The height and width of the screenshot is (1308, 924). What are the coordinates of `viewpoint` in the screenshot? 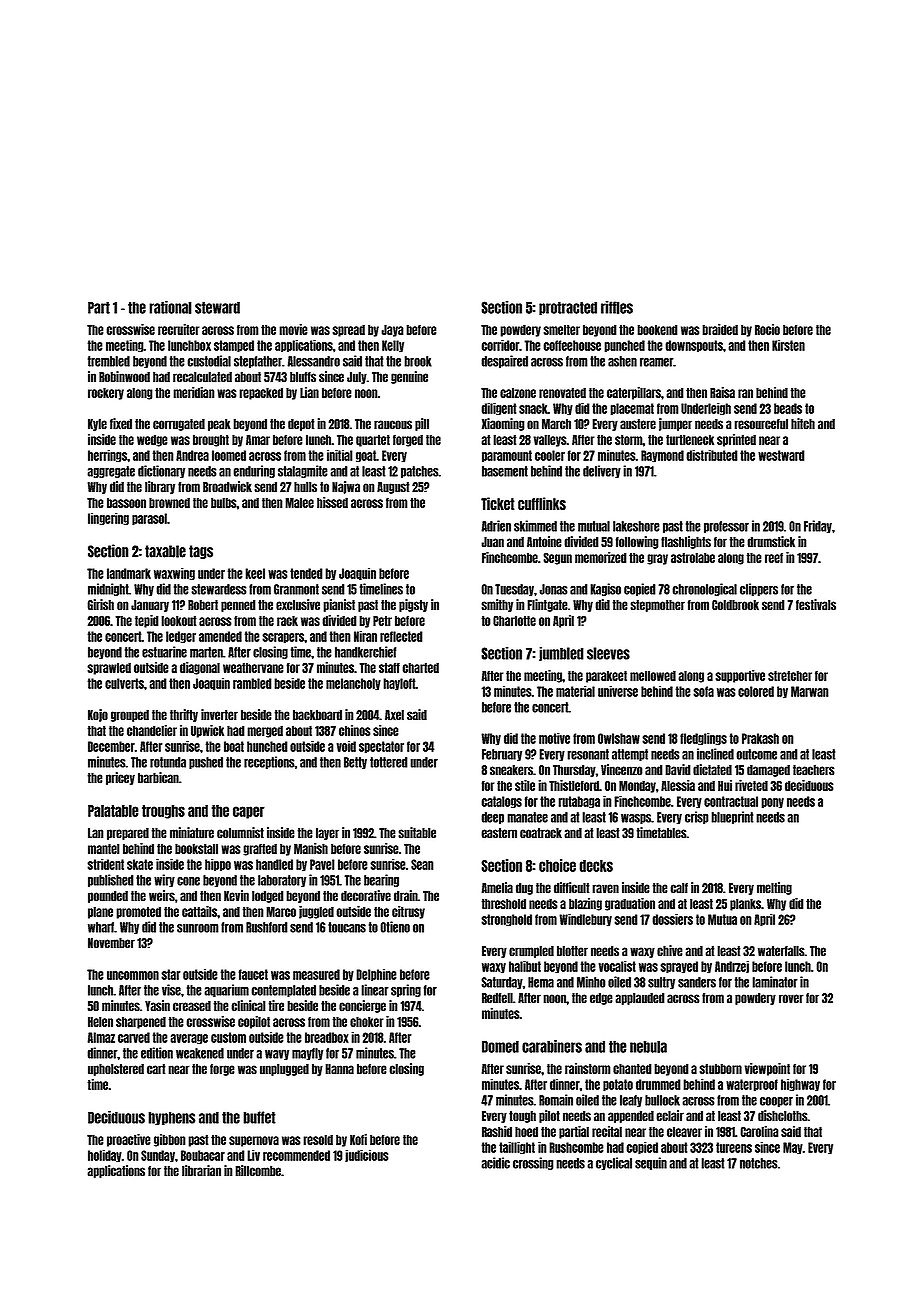 It's located at (767, 1069).
